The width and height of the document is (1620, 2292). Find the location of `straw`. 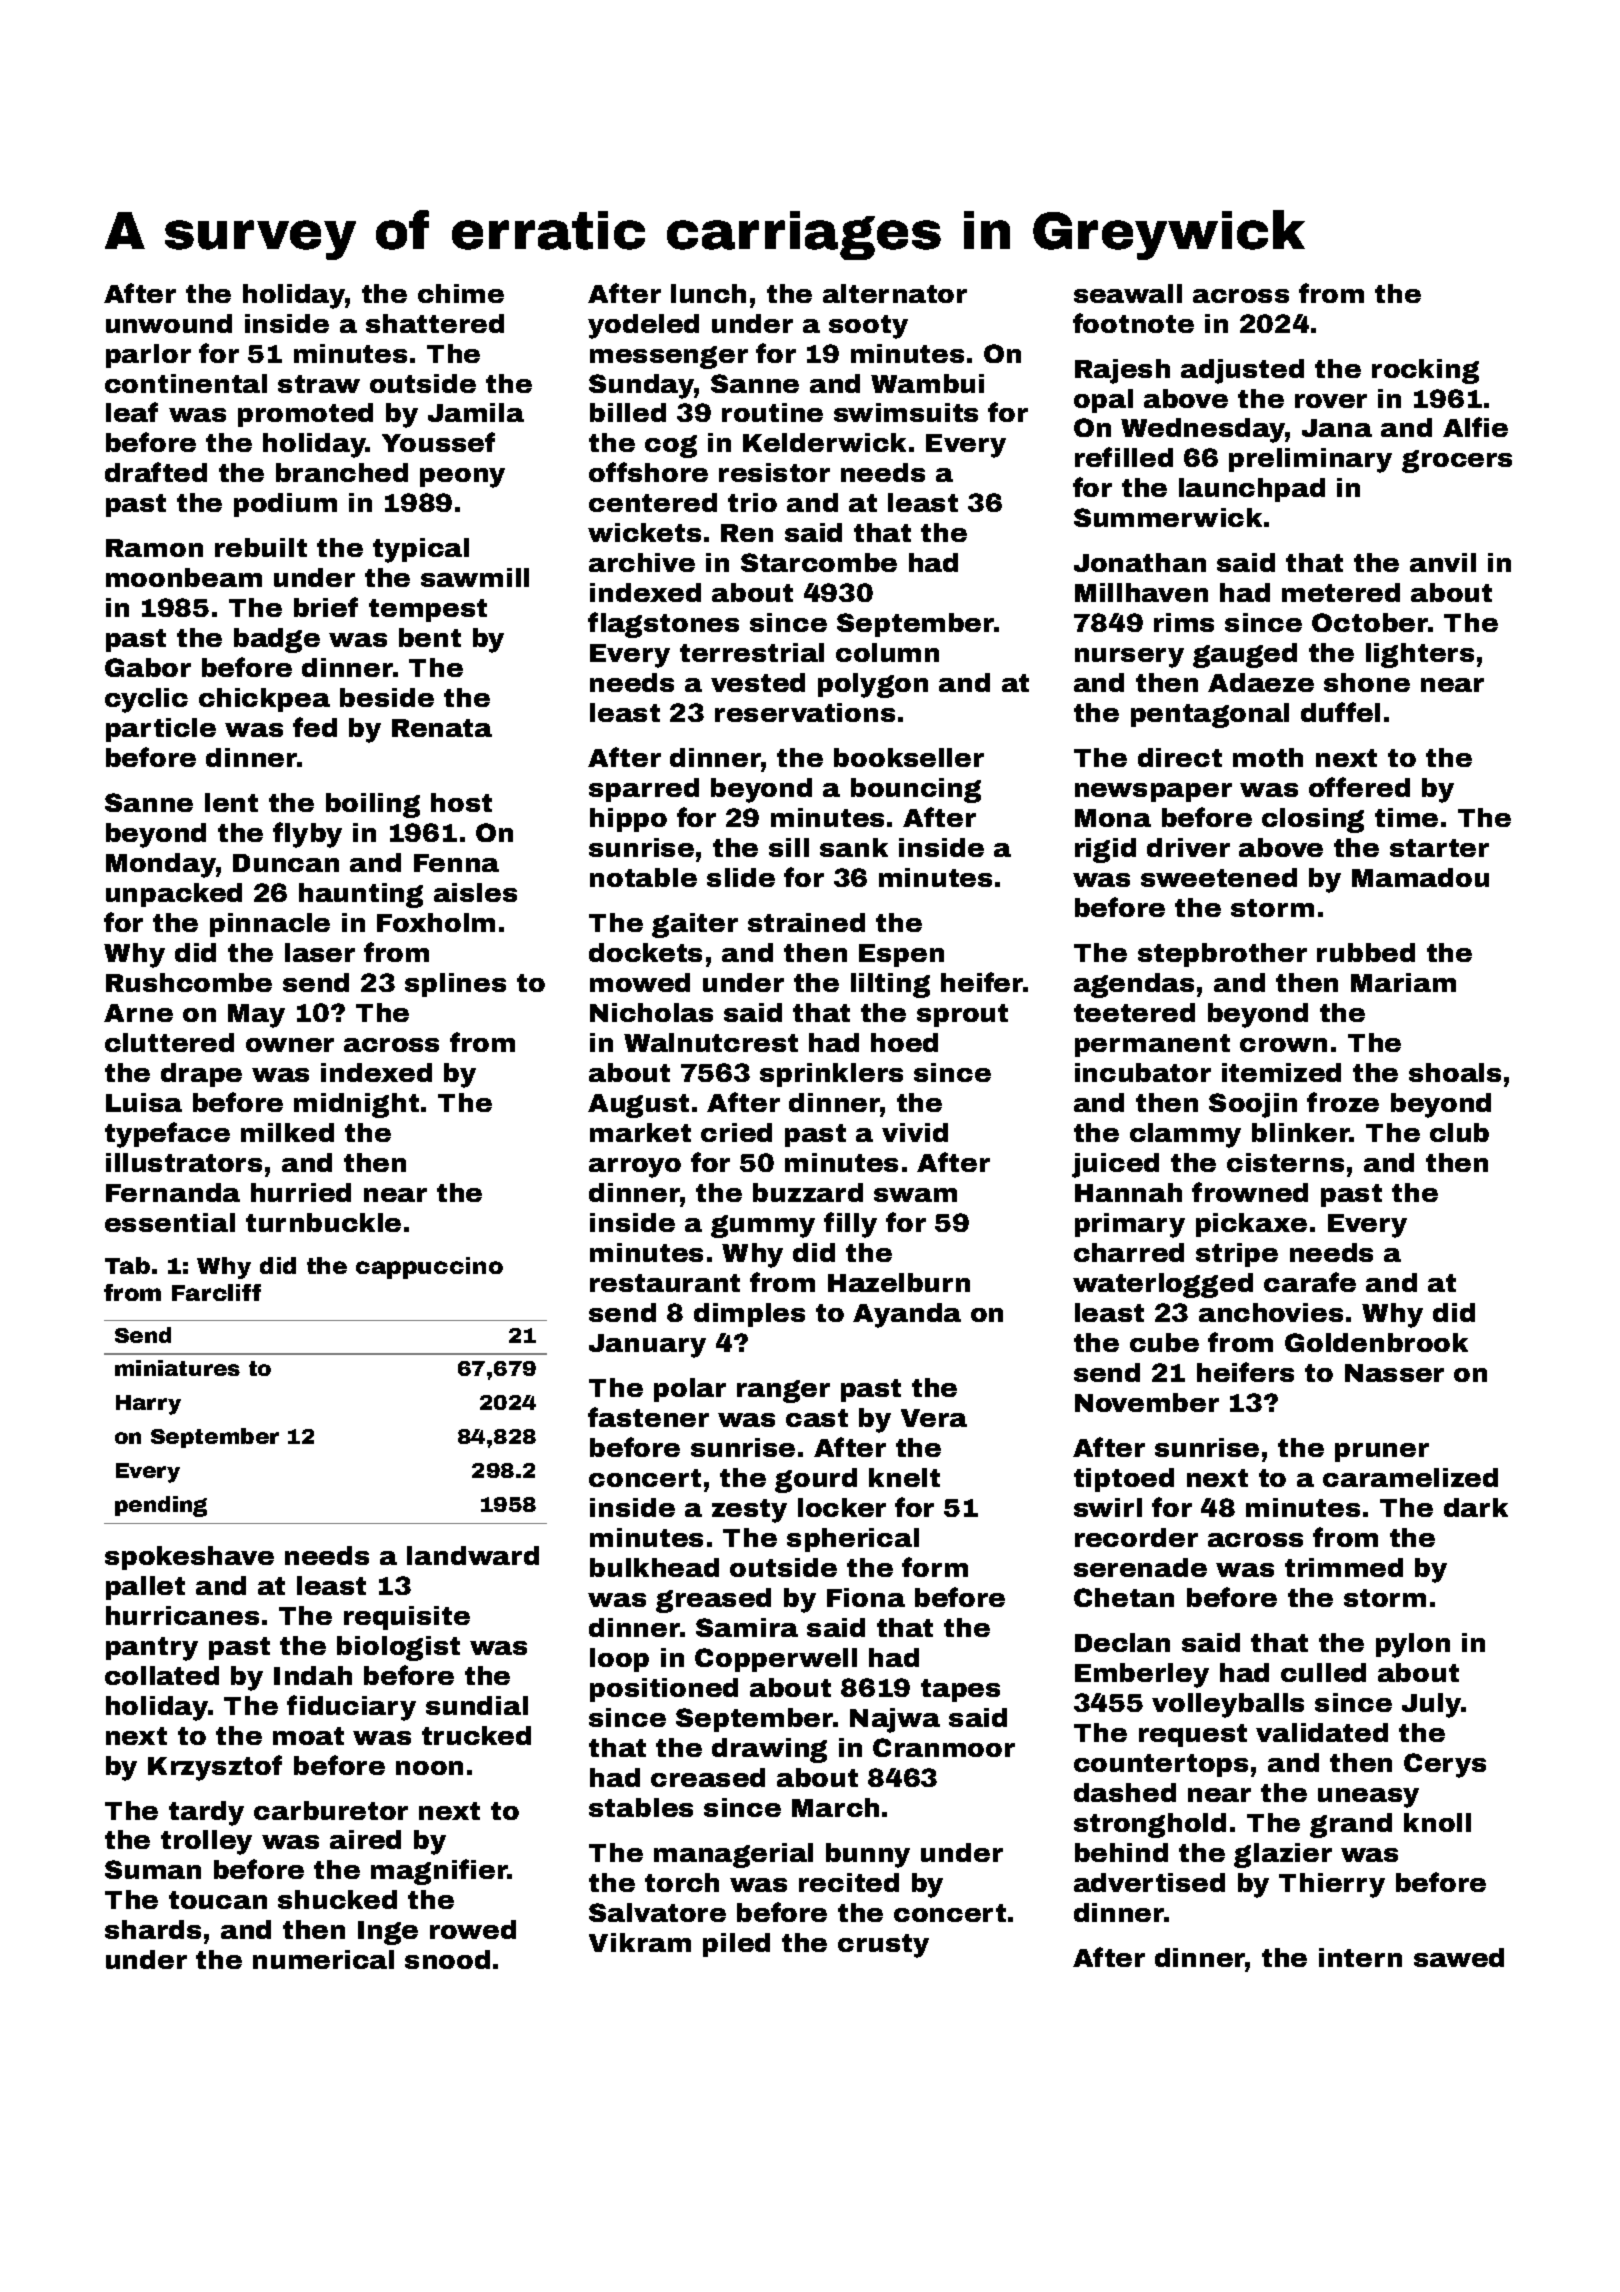

straw is located at coordinates (319, 384).
